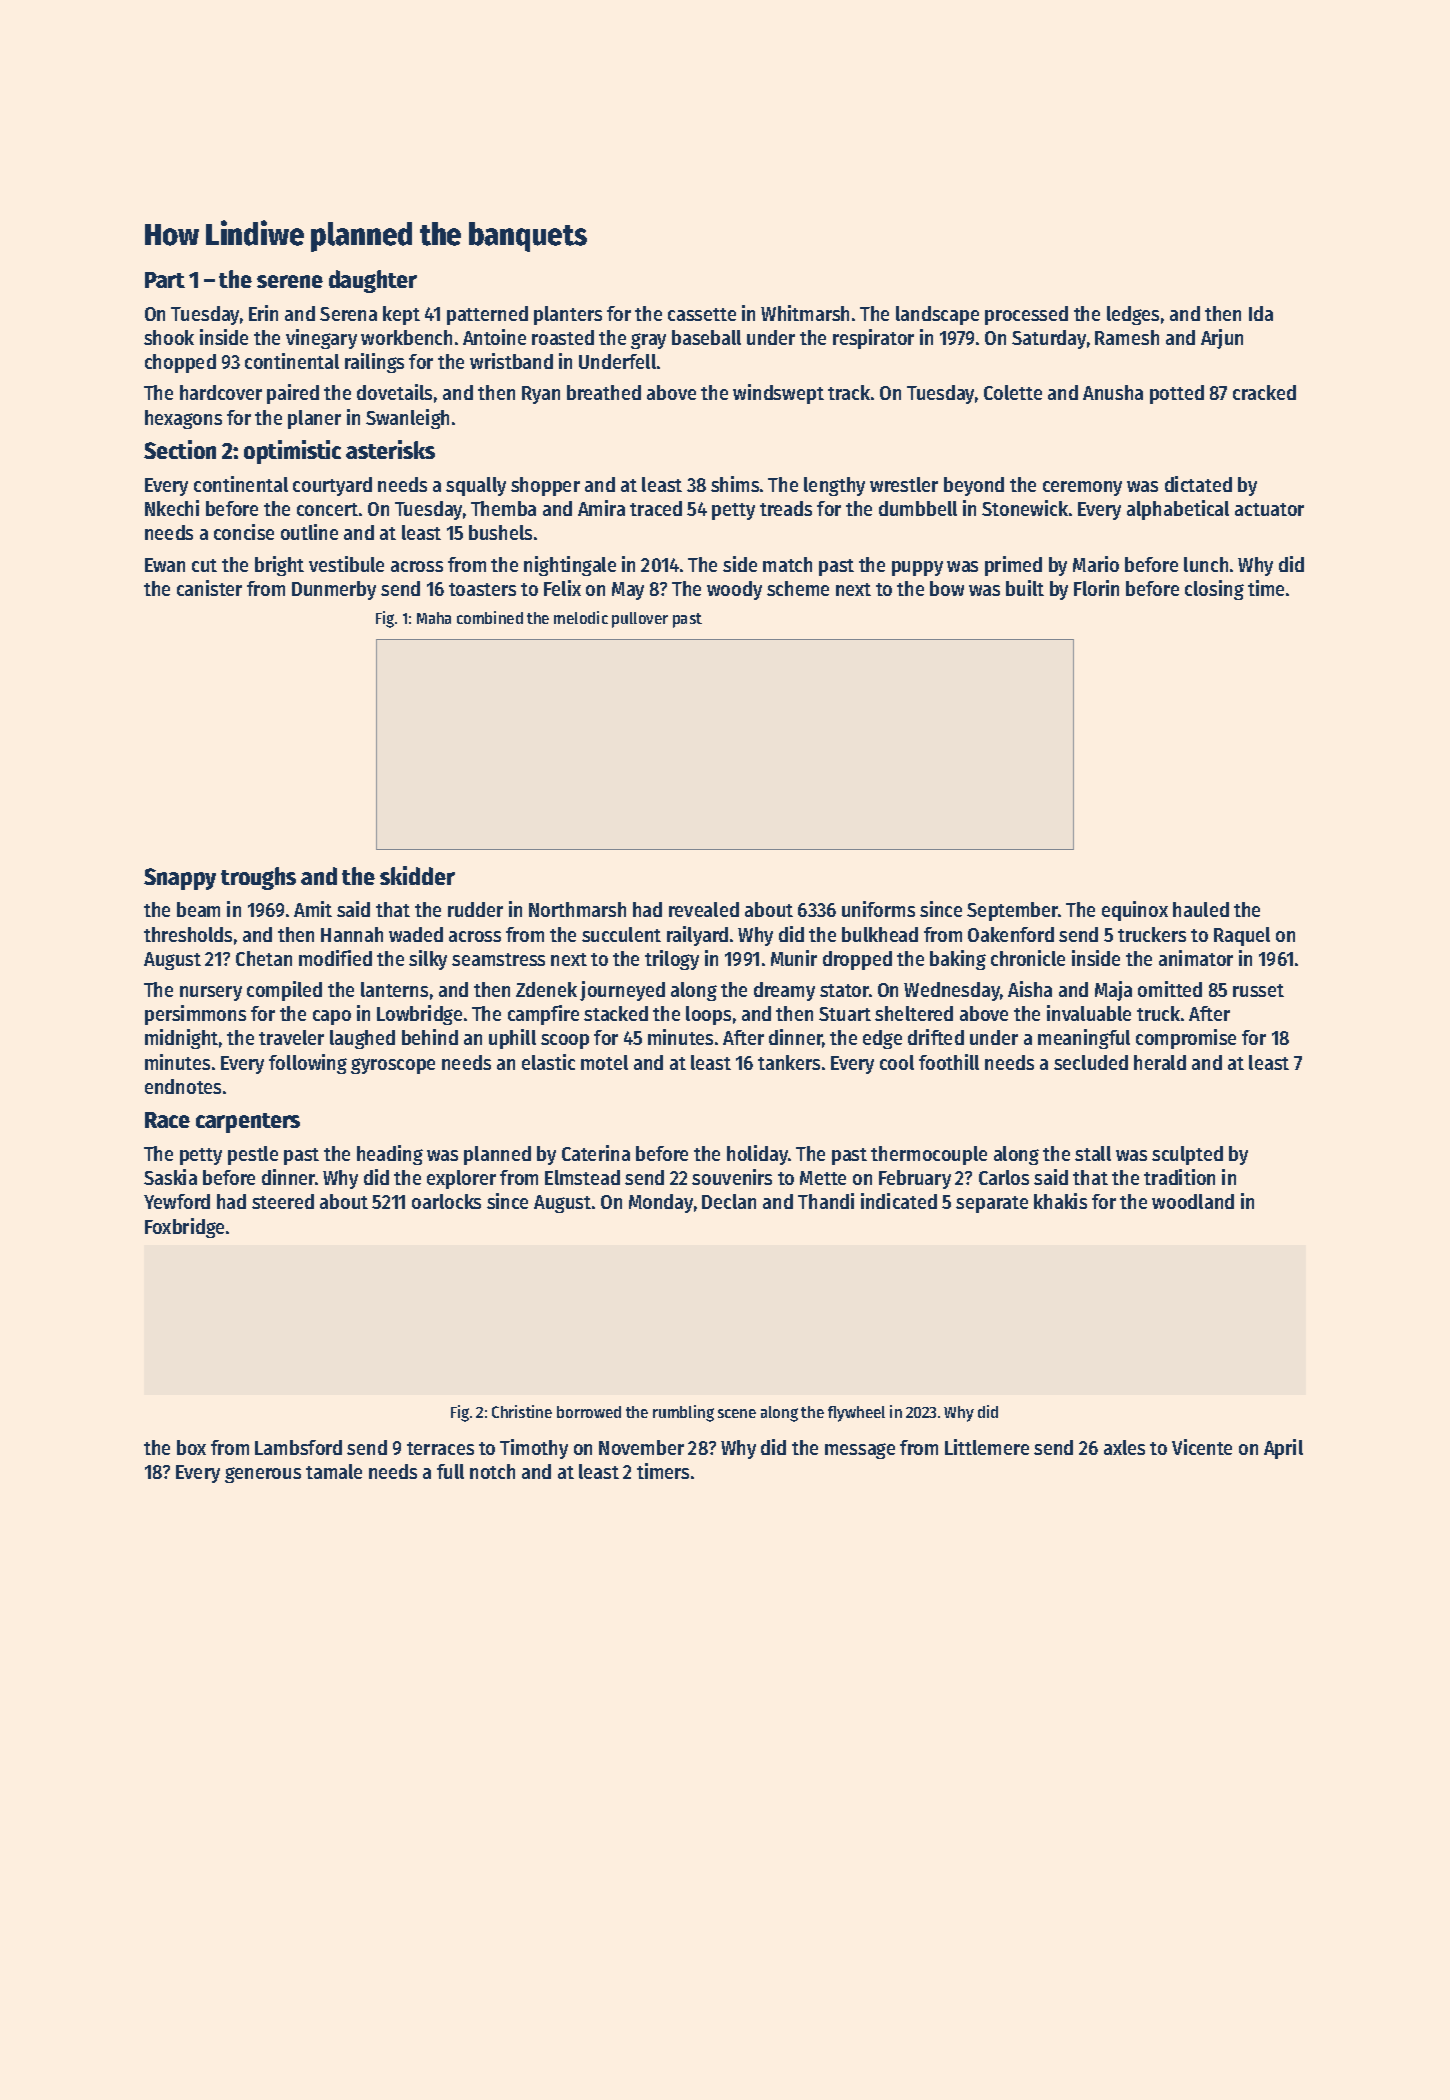 The height and width of the screenshot is (2100, 1450). Describe the element at coordinates (1170, 989) in the screenshot. I see `omitted` at that location.
